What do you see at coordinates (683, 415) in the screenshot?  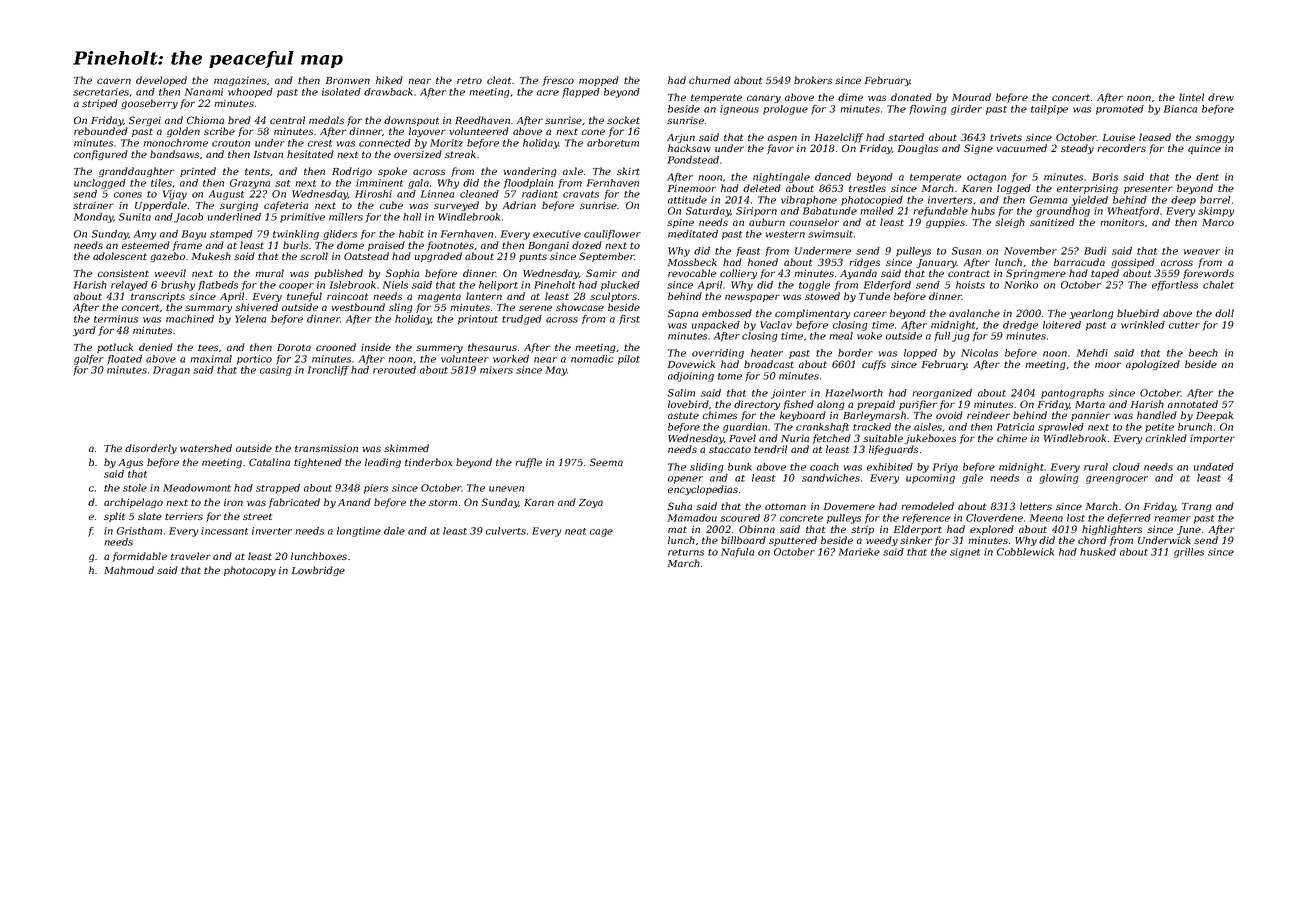 I see `astute` at bounding box center [683, 415].
